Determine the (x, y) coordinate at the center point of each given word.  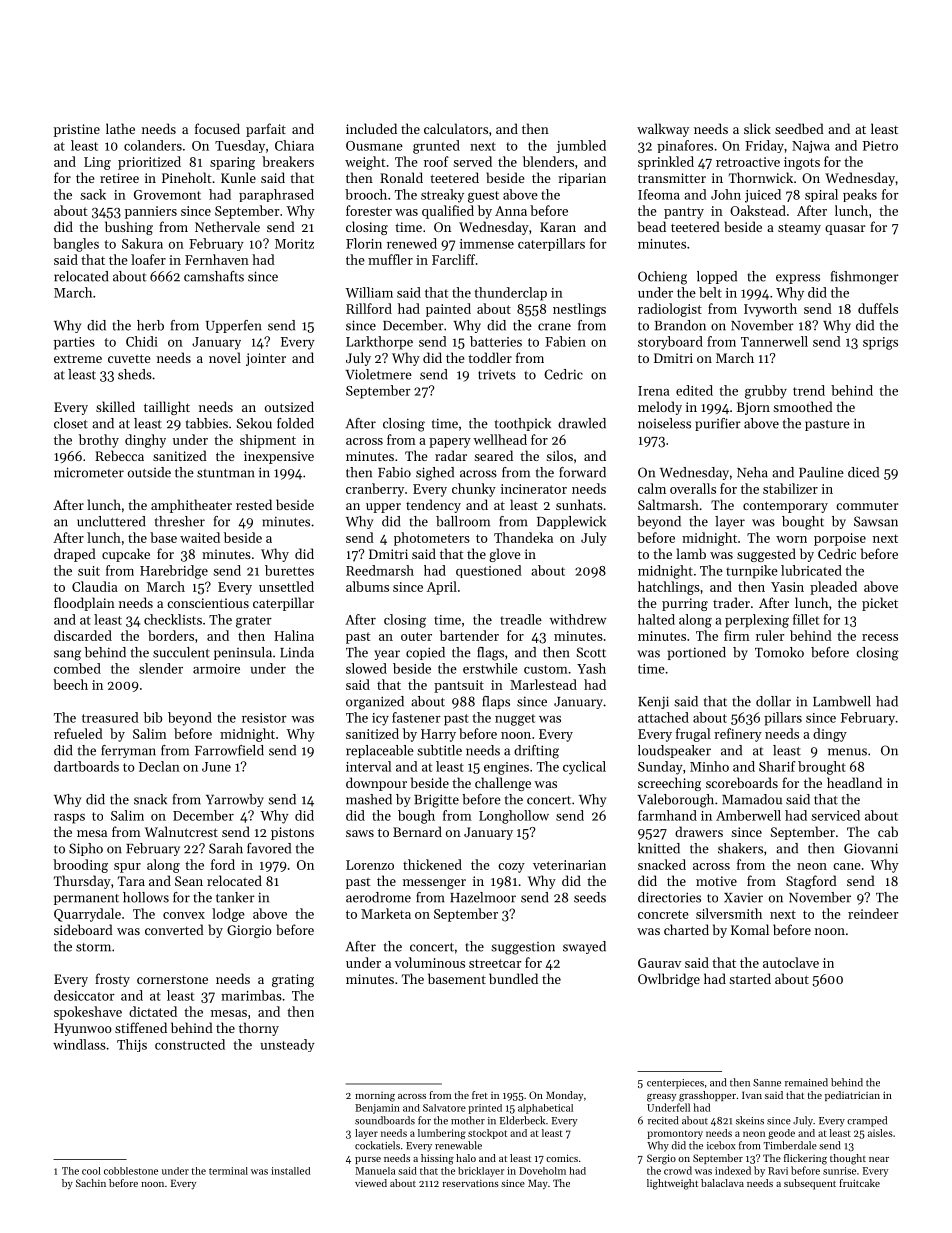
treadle (521, 619)
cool (91, 1171)
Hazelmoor (483, 897)
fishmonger (865, 278)
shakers (740, 848)
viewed (371, 1183)
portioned (697, 653)
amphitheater (191, 506)
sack (93, 194)
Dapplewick (571, 522)
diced (863, 472)
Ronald (401, 177)
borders (171, 635)
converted (174, 929)
